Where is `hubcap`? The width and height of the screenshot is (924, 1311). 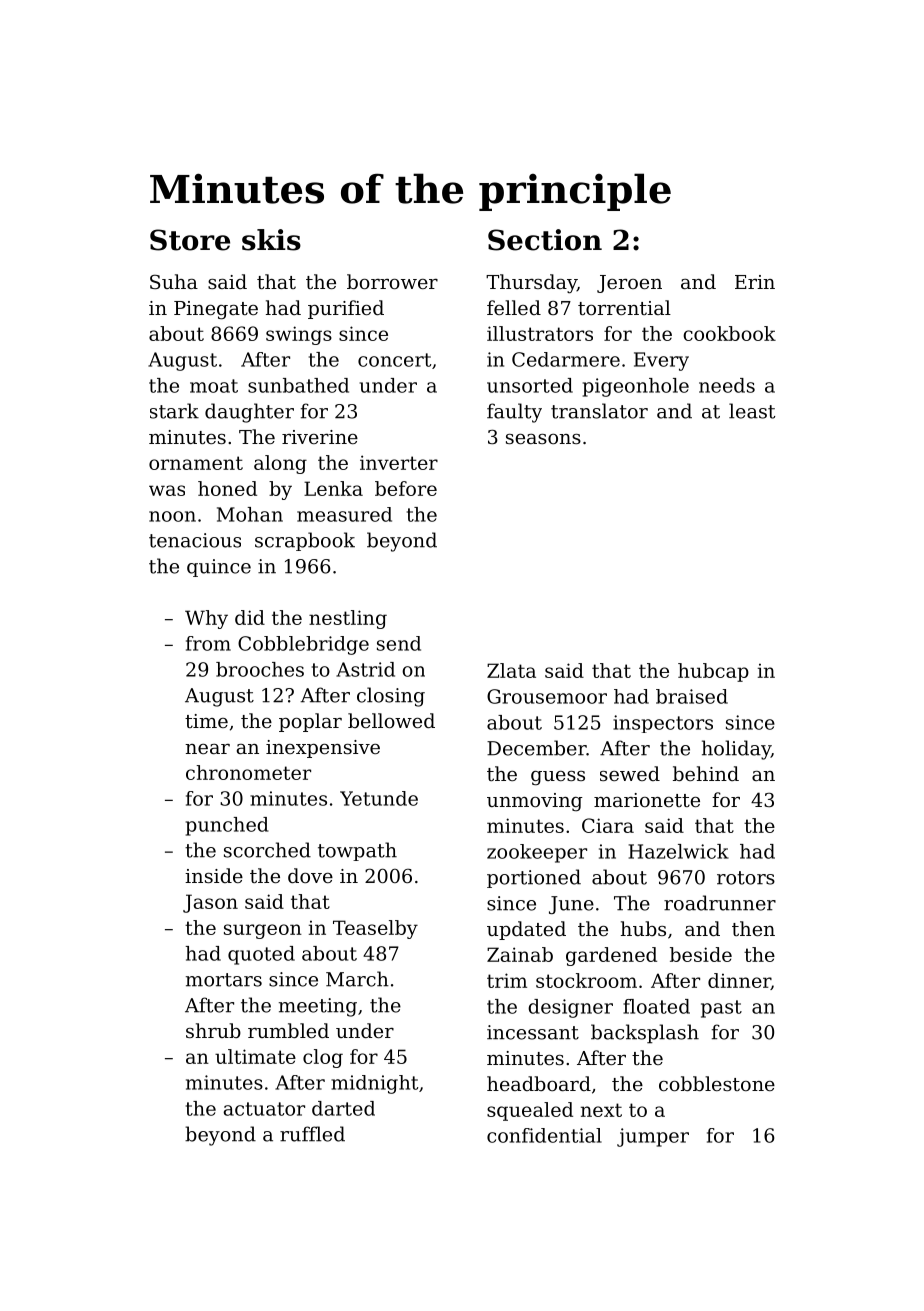 hubcap is located at coordinates (713, 672).
